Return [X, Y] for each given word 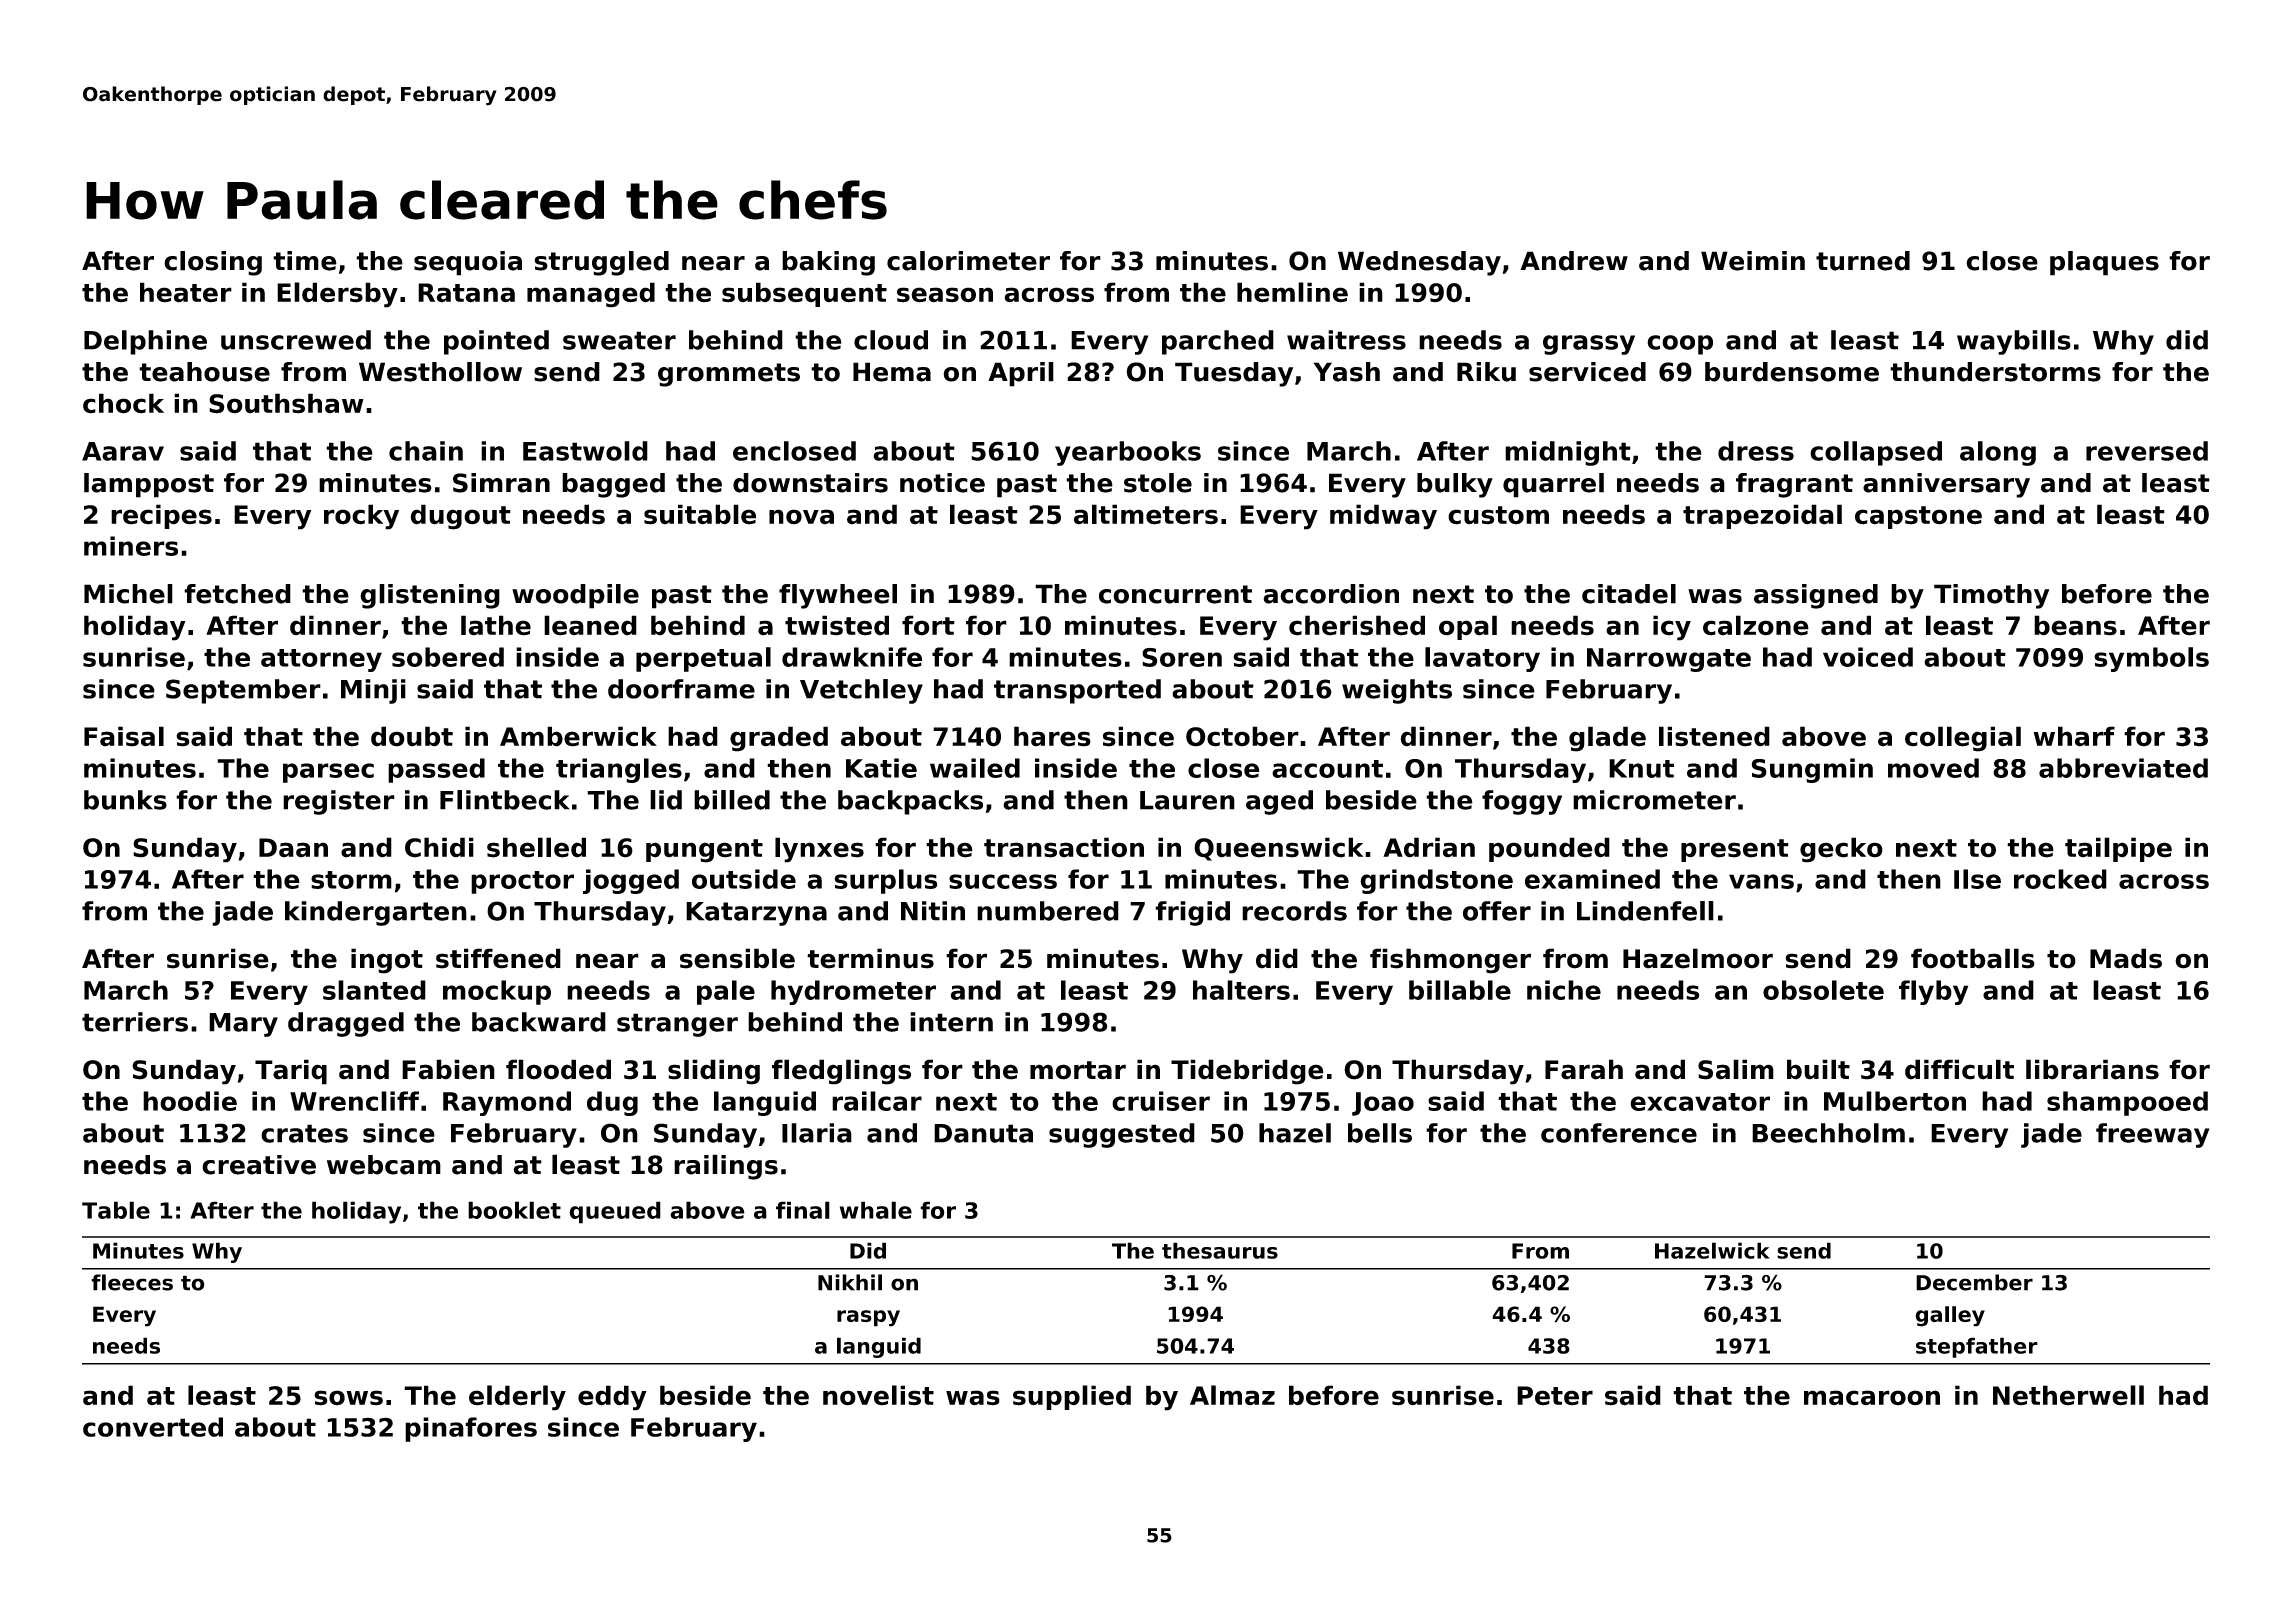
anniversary [1946, 485]
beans [2075, 625]
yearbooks [1128, 453]
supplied [1072, 1397]
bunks [125, 800]
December [1974, 1282]
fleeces [132, 1282]
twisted [837, 625]
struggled [601, 263]
